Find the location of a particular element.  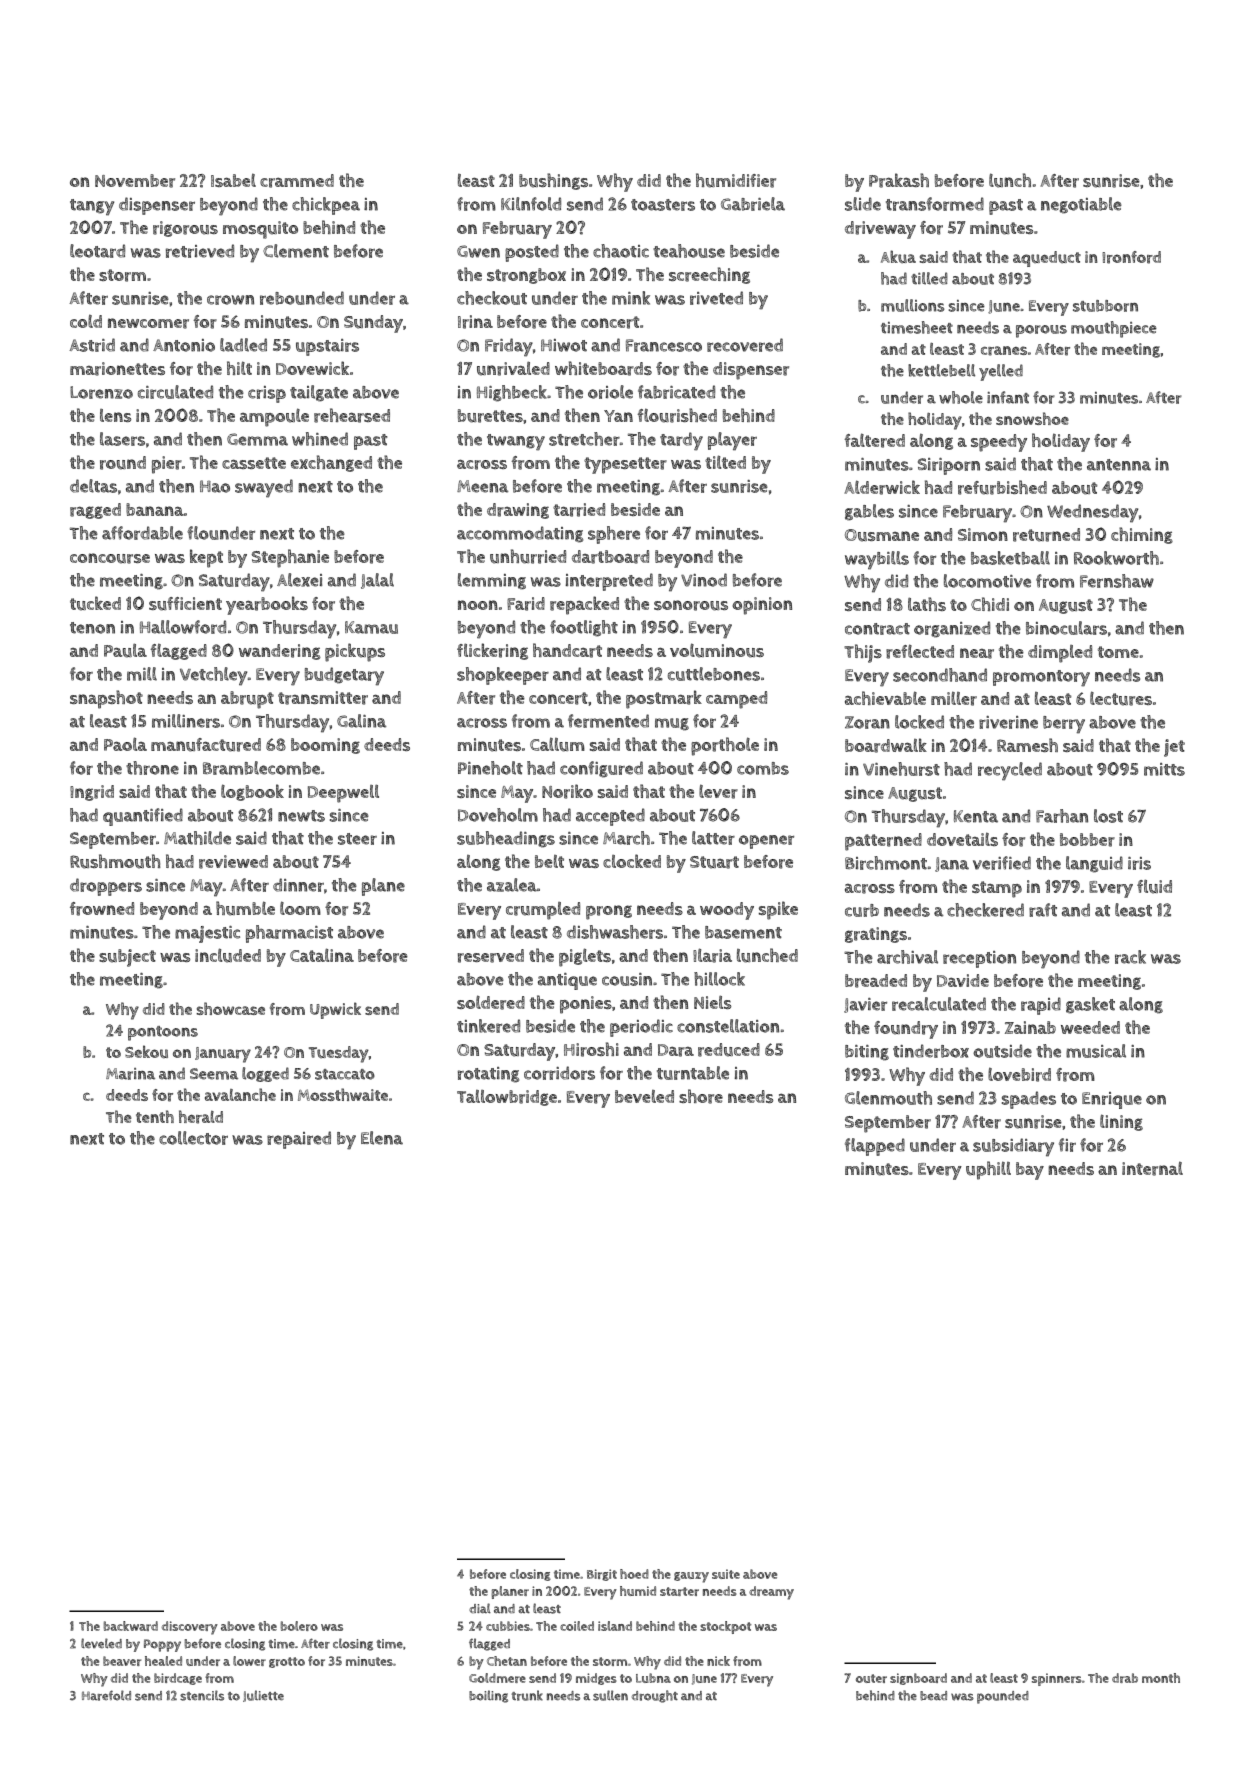

pounded is located at coordinates (1003, 1697).
